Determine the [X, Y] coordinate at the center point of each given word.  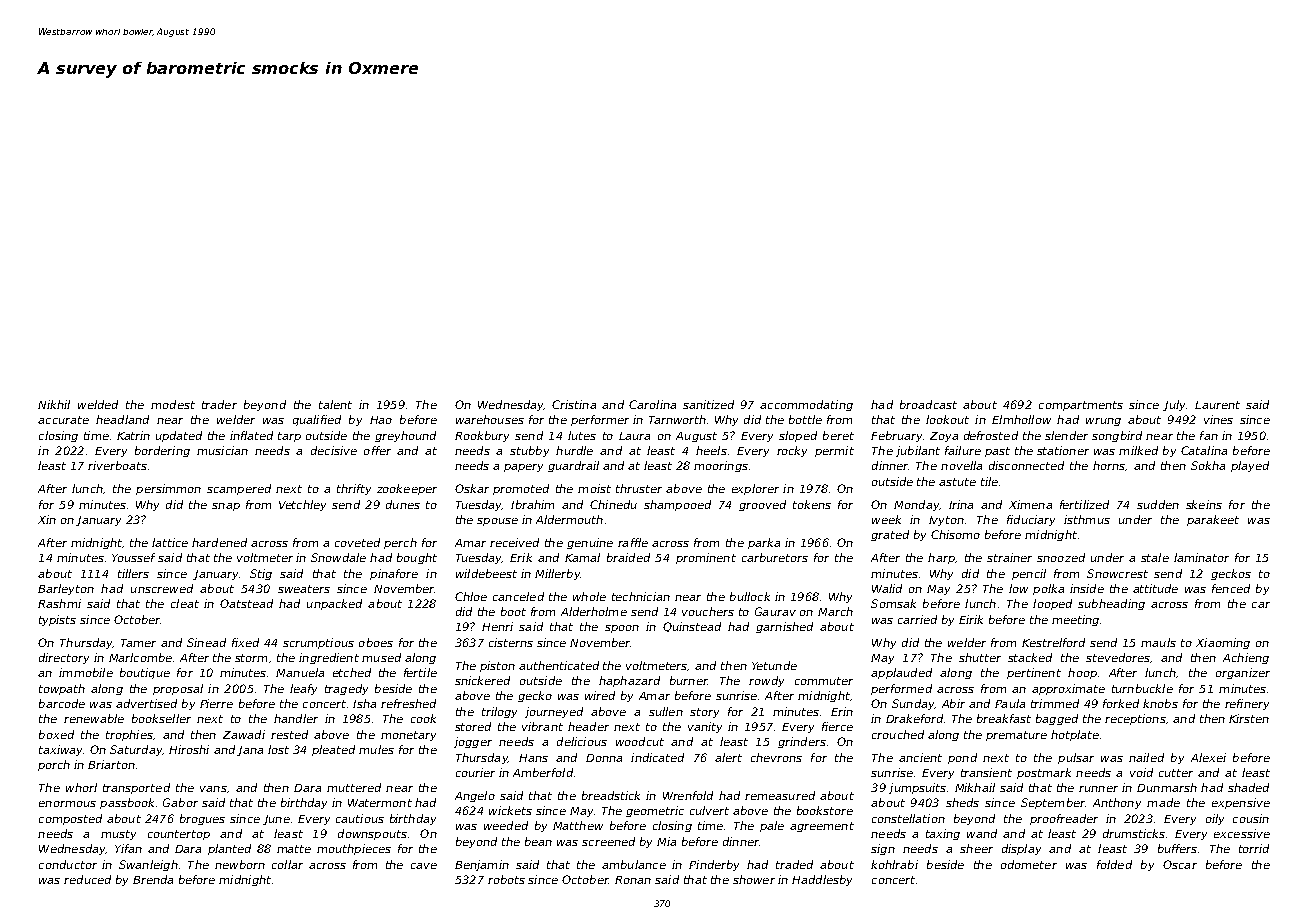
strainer [1009, 557]
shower [754, 879]
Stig [261, 574]
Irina [961, 504]
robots [506, 879]
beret [838, 435]
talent [335, 404]
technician [641, 596]
